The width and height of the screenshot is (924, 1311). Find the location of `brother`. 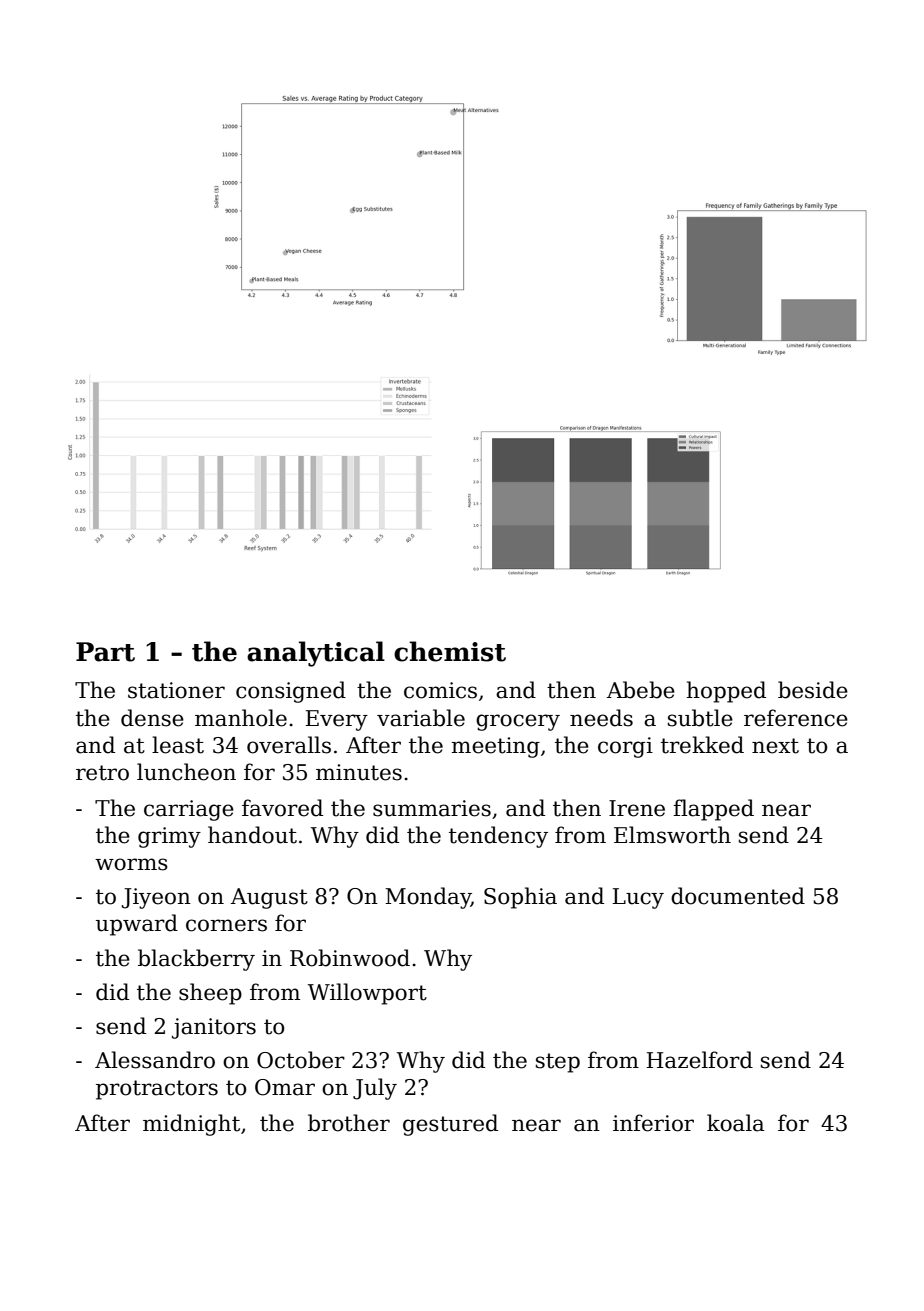

brother is located at coordinates (349, 1123).
